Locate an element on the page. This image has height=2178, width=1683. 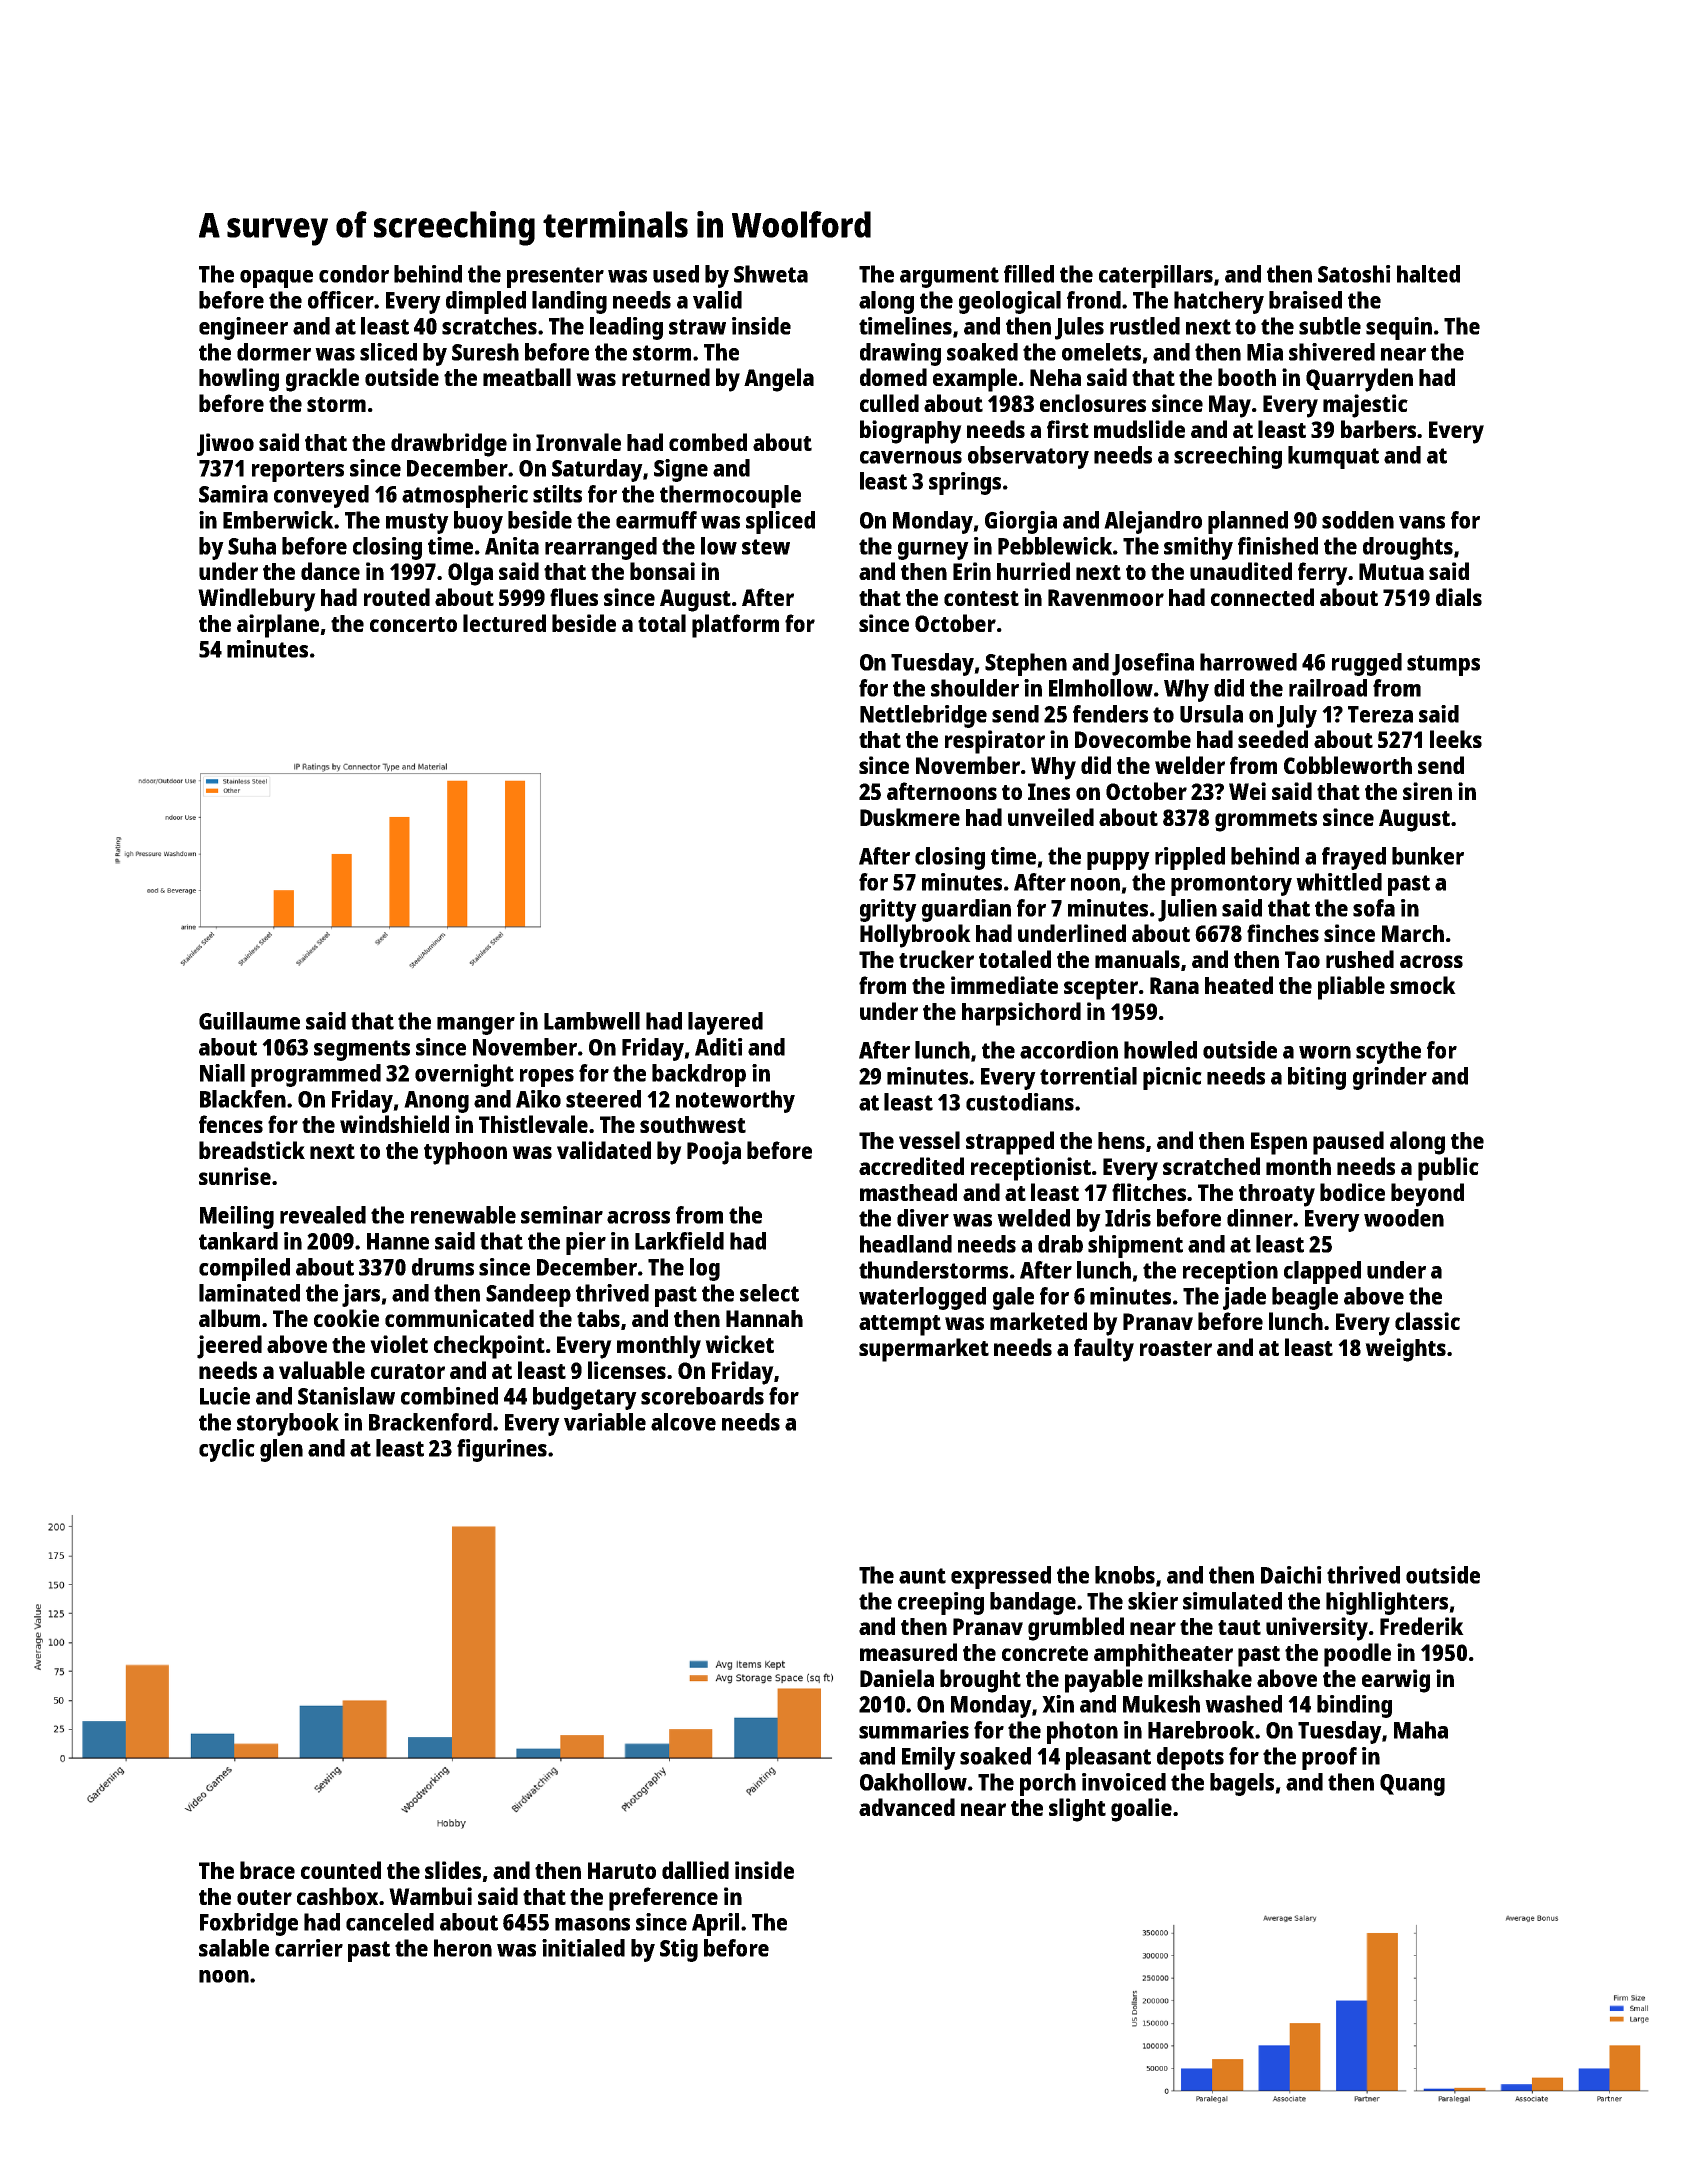
glen is located at coordinates (281, 1450).
